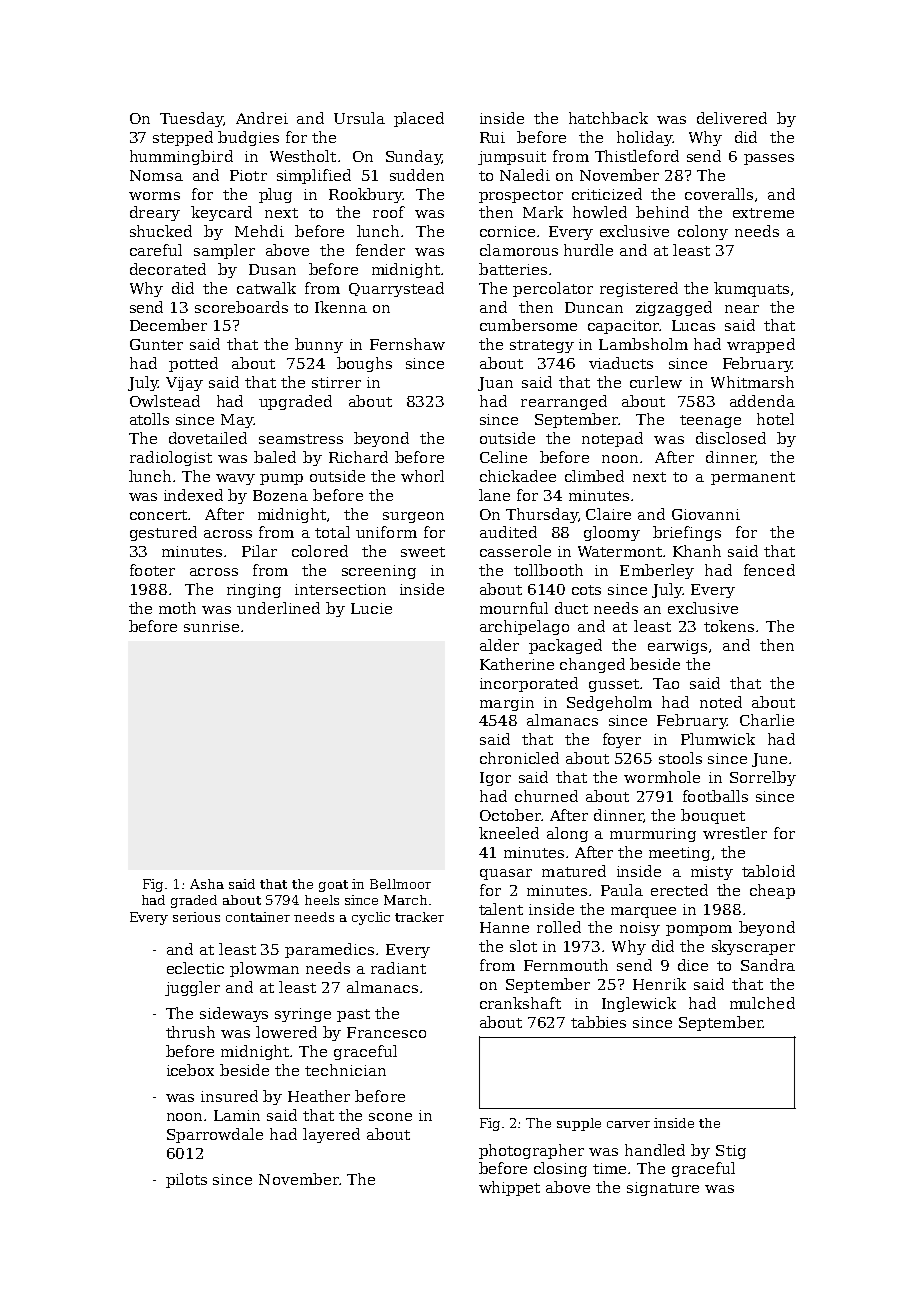 Image resolution: width=924 pixels, height=1314 pixels. What do you see at coordinates (753, 478) in the screenshot?
I see `permanent` at bounding box center [753, 478].
